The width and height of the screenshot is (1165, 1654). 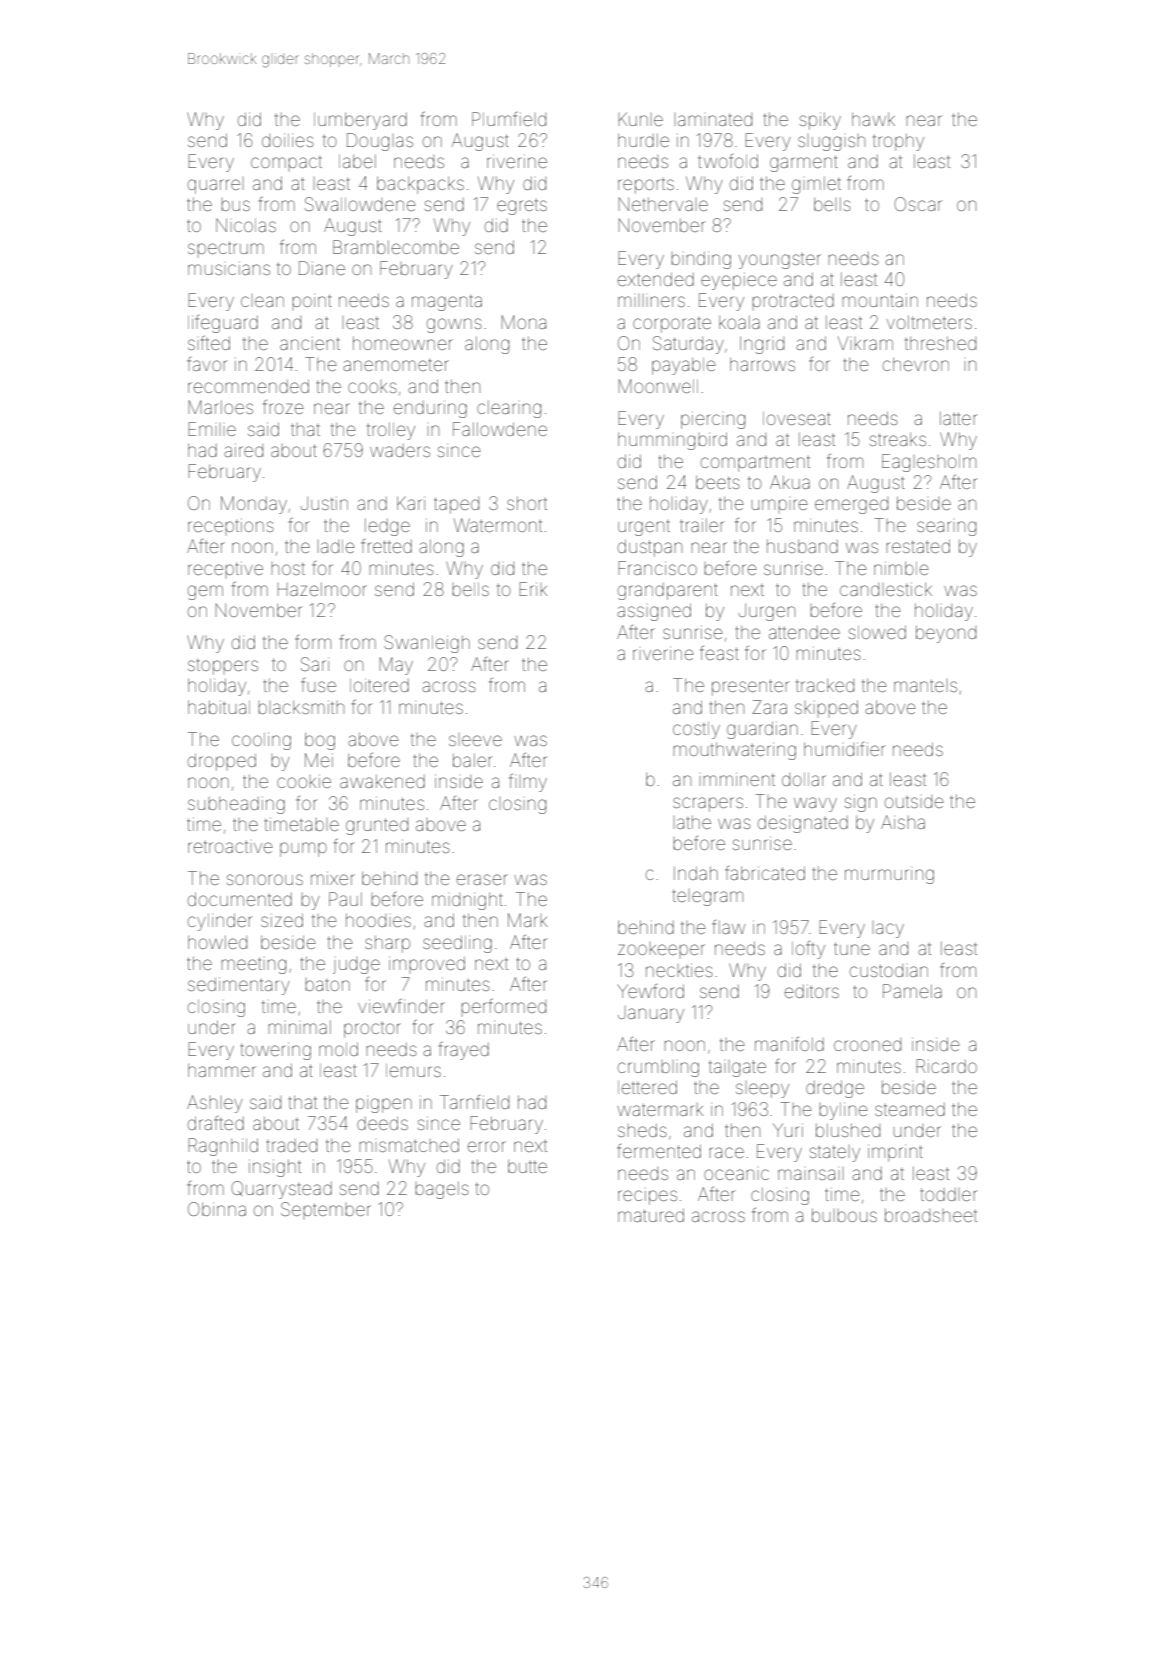 I want to click on Tarnfield, so click(x=474, y=1102).
